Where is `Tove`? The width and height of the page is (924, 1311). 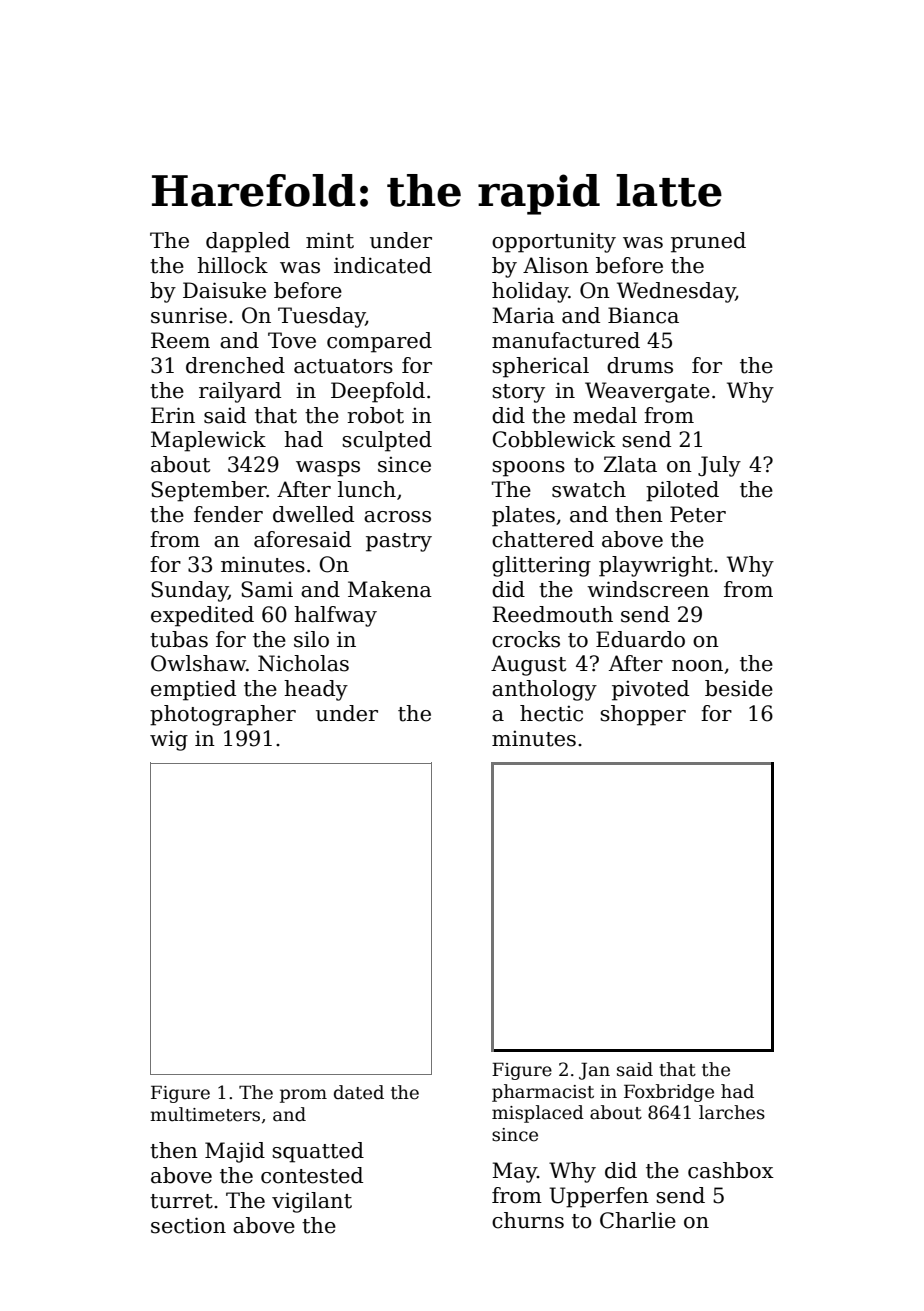 Tove is located at coordinates (292, 340).
